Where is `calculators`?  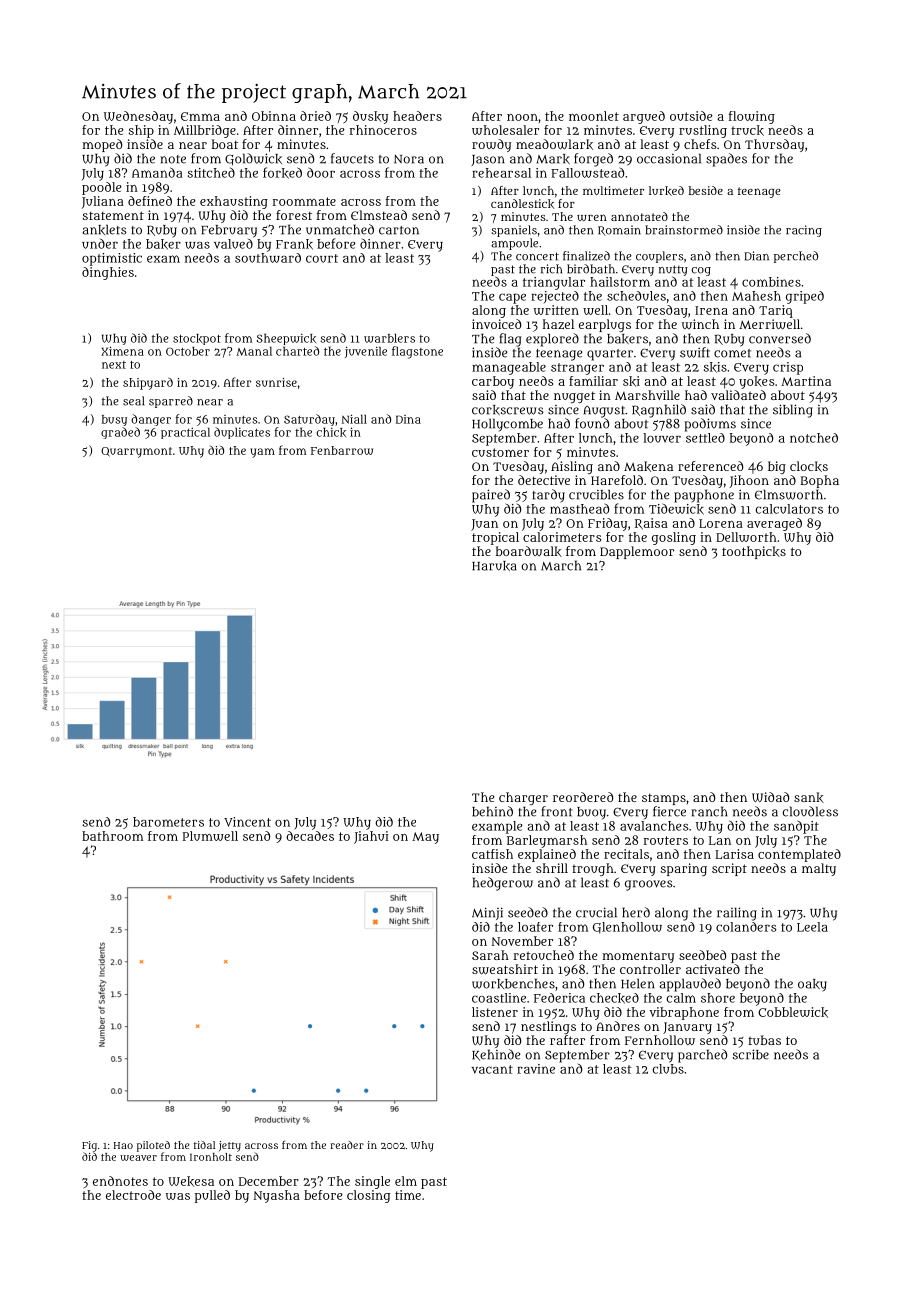 calculators is located at coordinates (789, 509).
